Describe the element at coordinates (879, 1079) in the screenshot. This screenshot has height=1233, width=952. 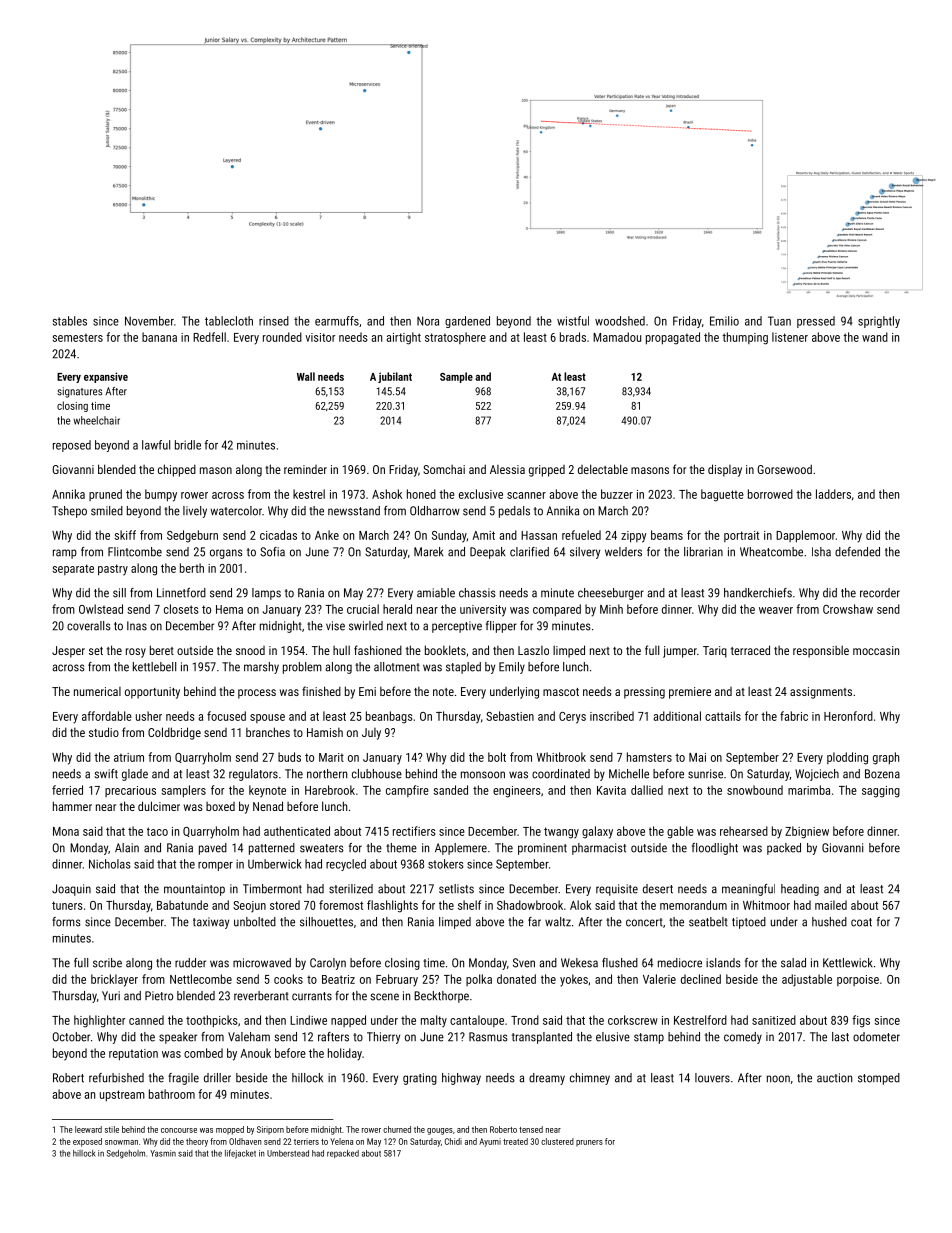
I see `stomped` at that location.
